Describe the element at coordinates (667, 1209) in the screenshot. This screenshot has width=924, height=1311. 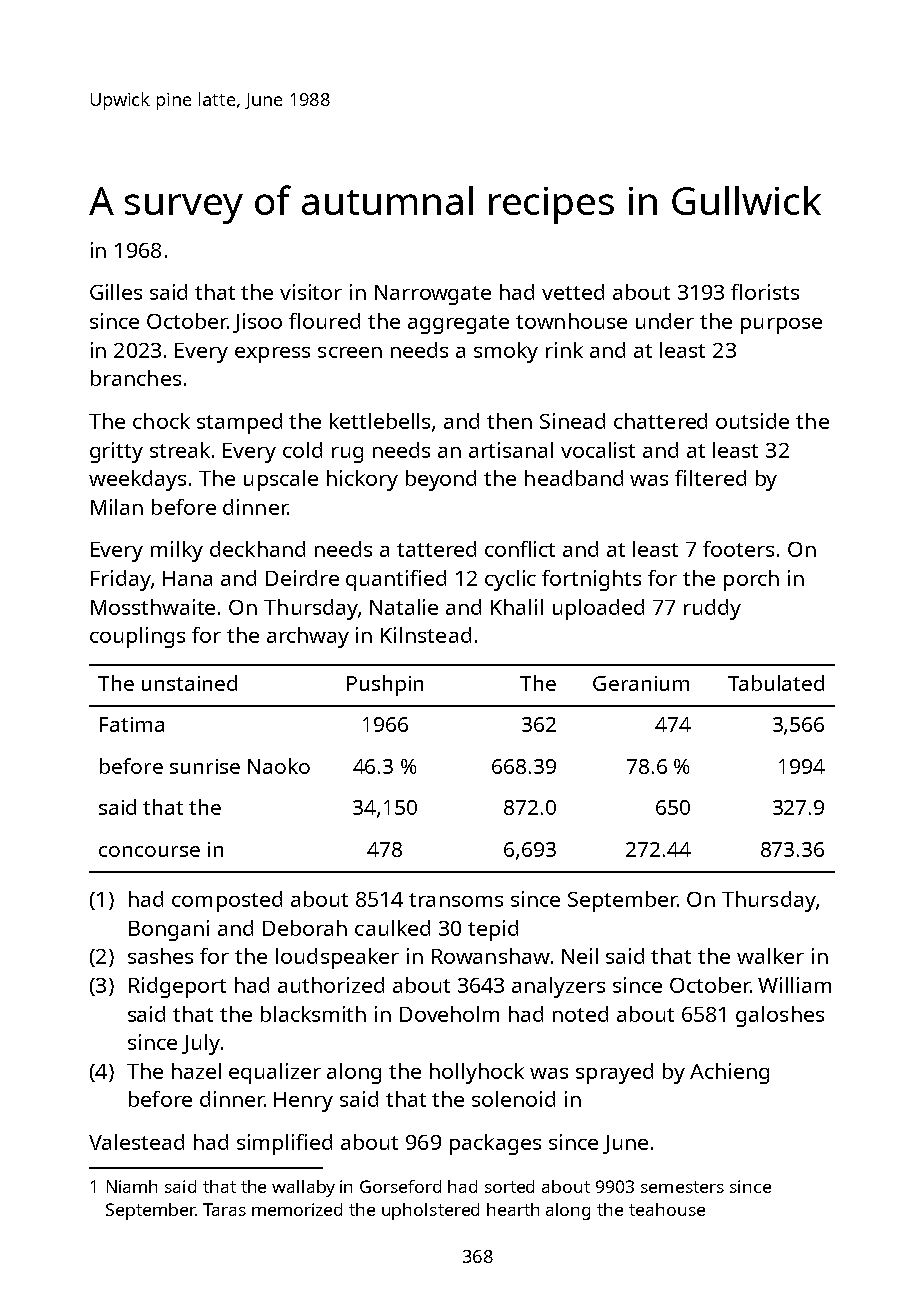
I see `teahouse` at that location.
